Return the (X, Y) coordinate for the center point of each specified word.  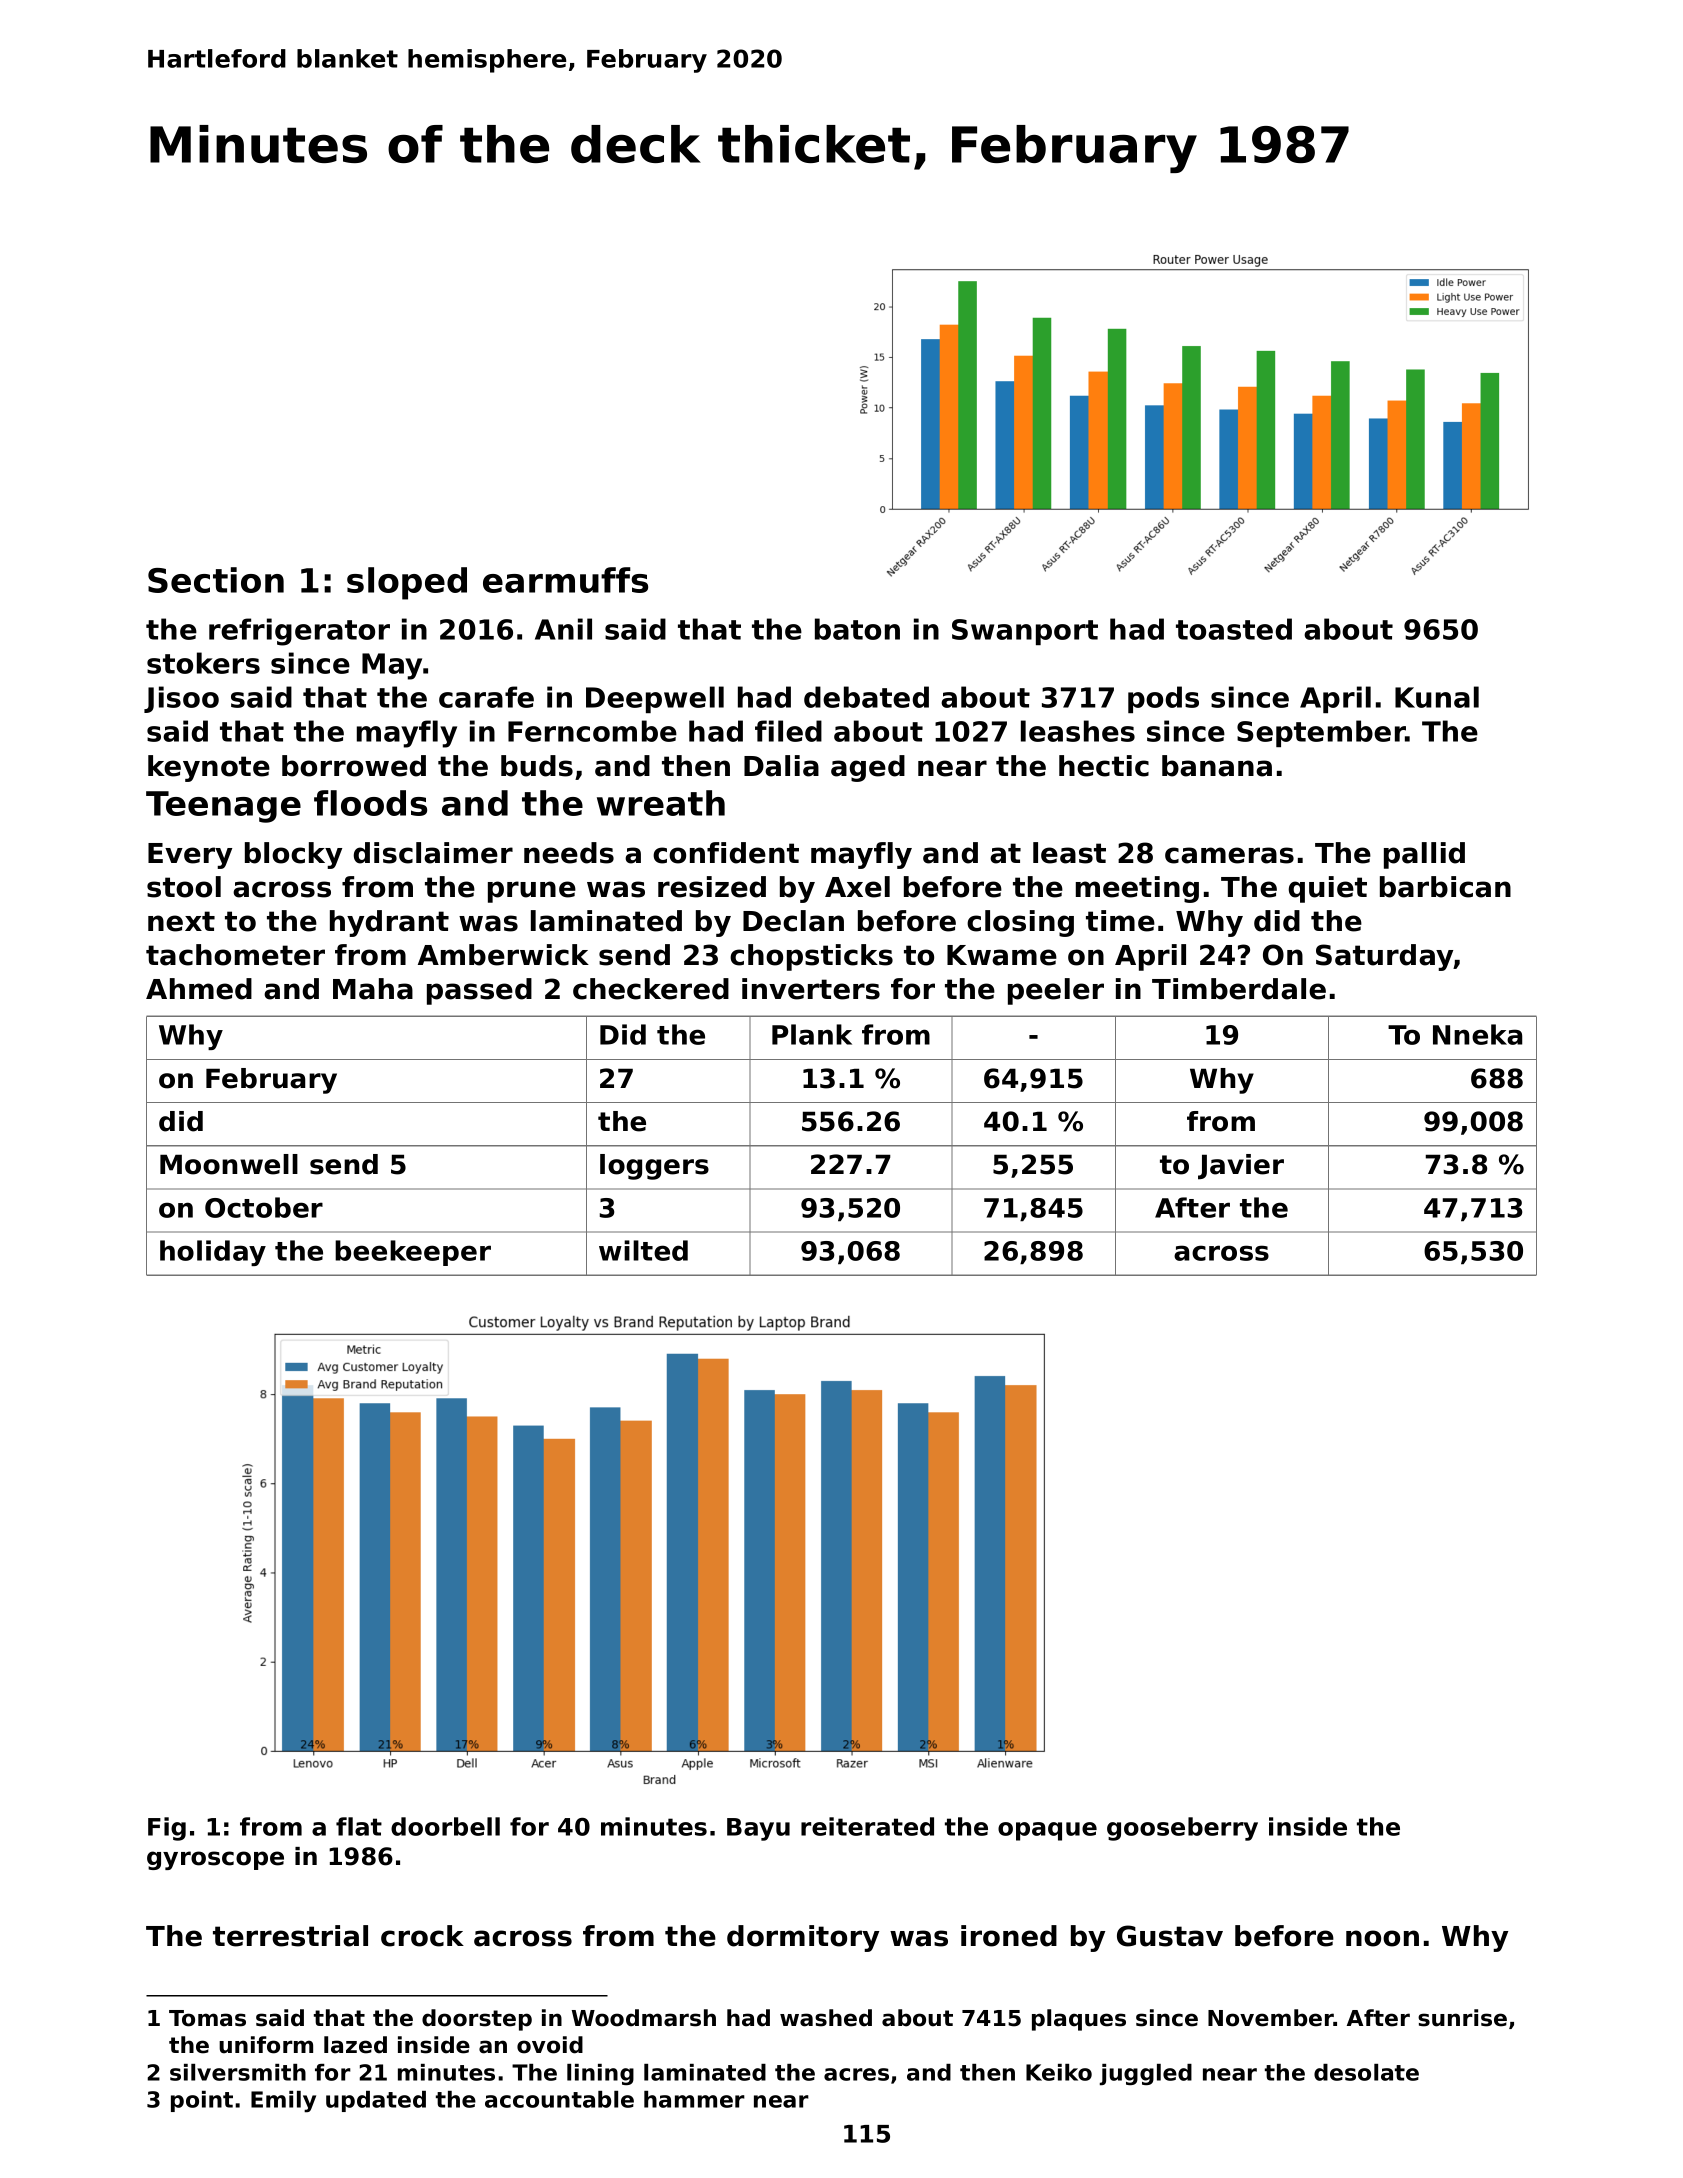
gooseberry (1182, 1829)
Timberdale (1239, 989)
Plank (812, 1034)
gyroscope (215, 1860)
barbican (1445, 887)
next (181, 921)
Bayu (758, 1829)
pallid (1424, 855)
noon (1382, 1938)
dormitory (803, 1938)
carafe (486, 697)
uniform (266, 2045)
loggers (654, 1167)
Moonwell (229, 1164)
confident (726, 853)
